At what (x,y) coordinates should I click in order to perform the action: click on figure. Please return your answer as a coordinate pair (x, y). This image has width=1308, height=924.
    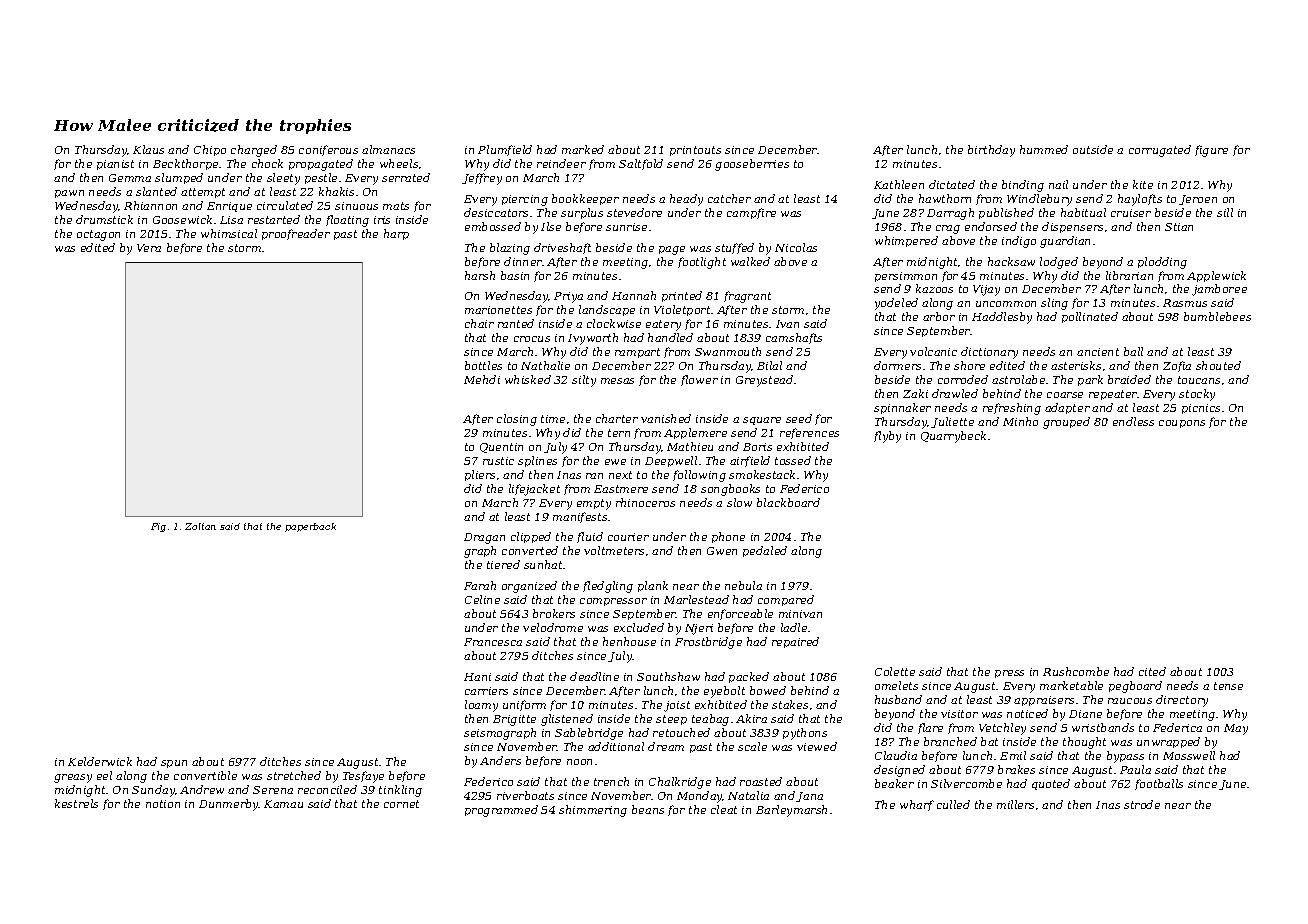
    Looking at the image, I should click on (1211, 151).
